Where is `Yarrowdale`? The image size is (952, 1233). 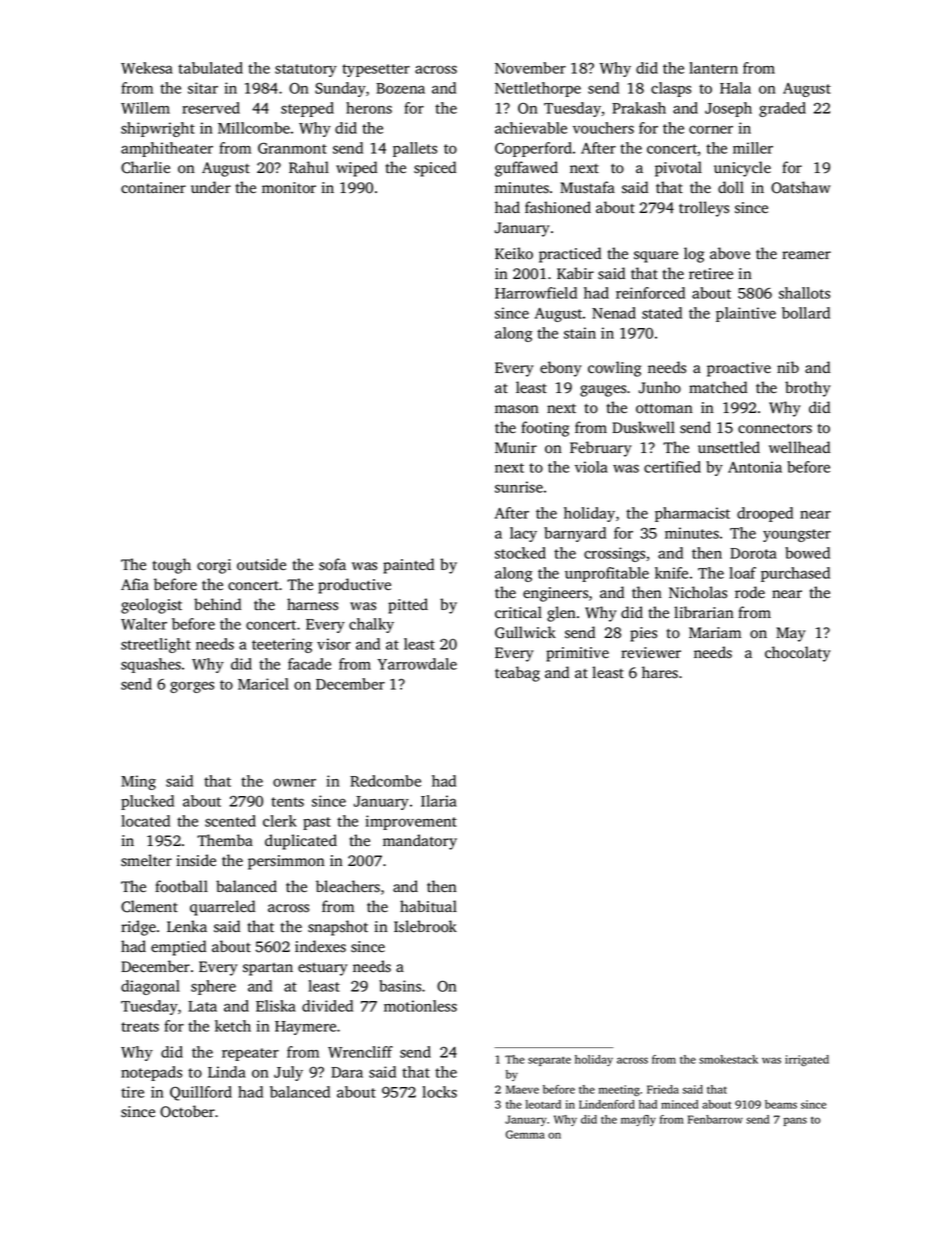 Yarrowdale is located at coordinates (417, 664).
